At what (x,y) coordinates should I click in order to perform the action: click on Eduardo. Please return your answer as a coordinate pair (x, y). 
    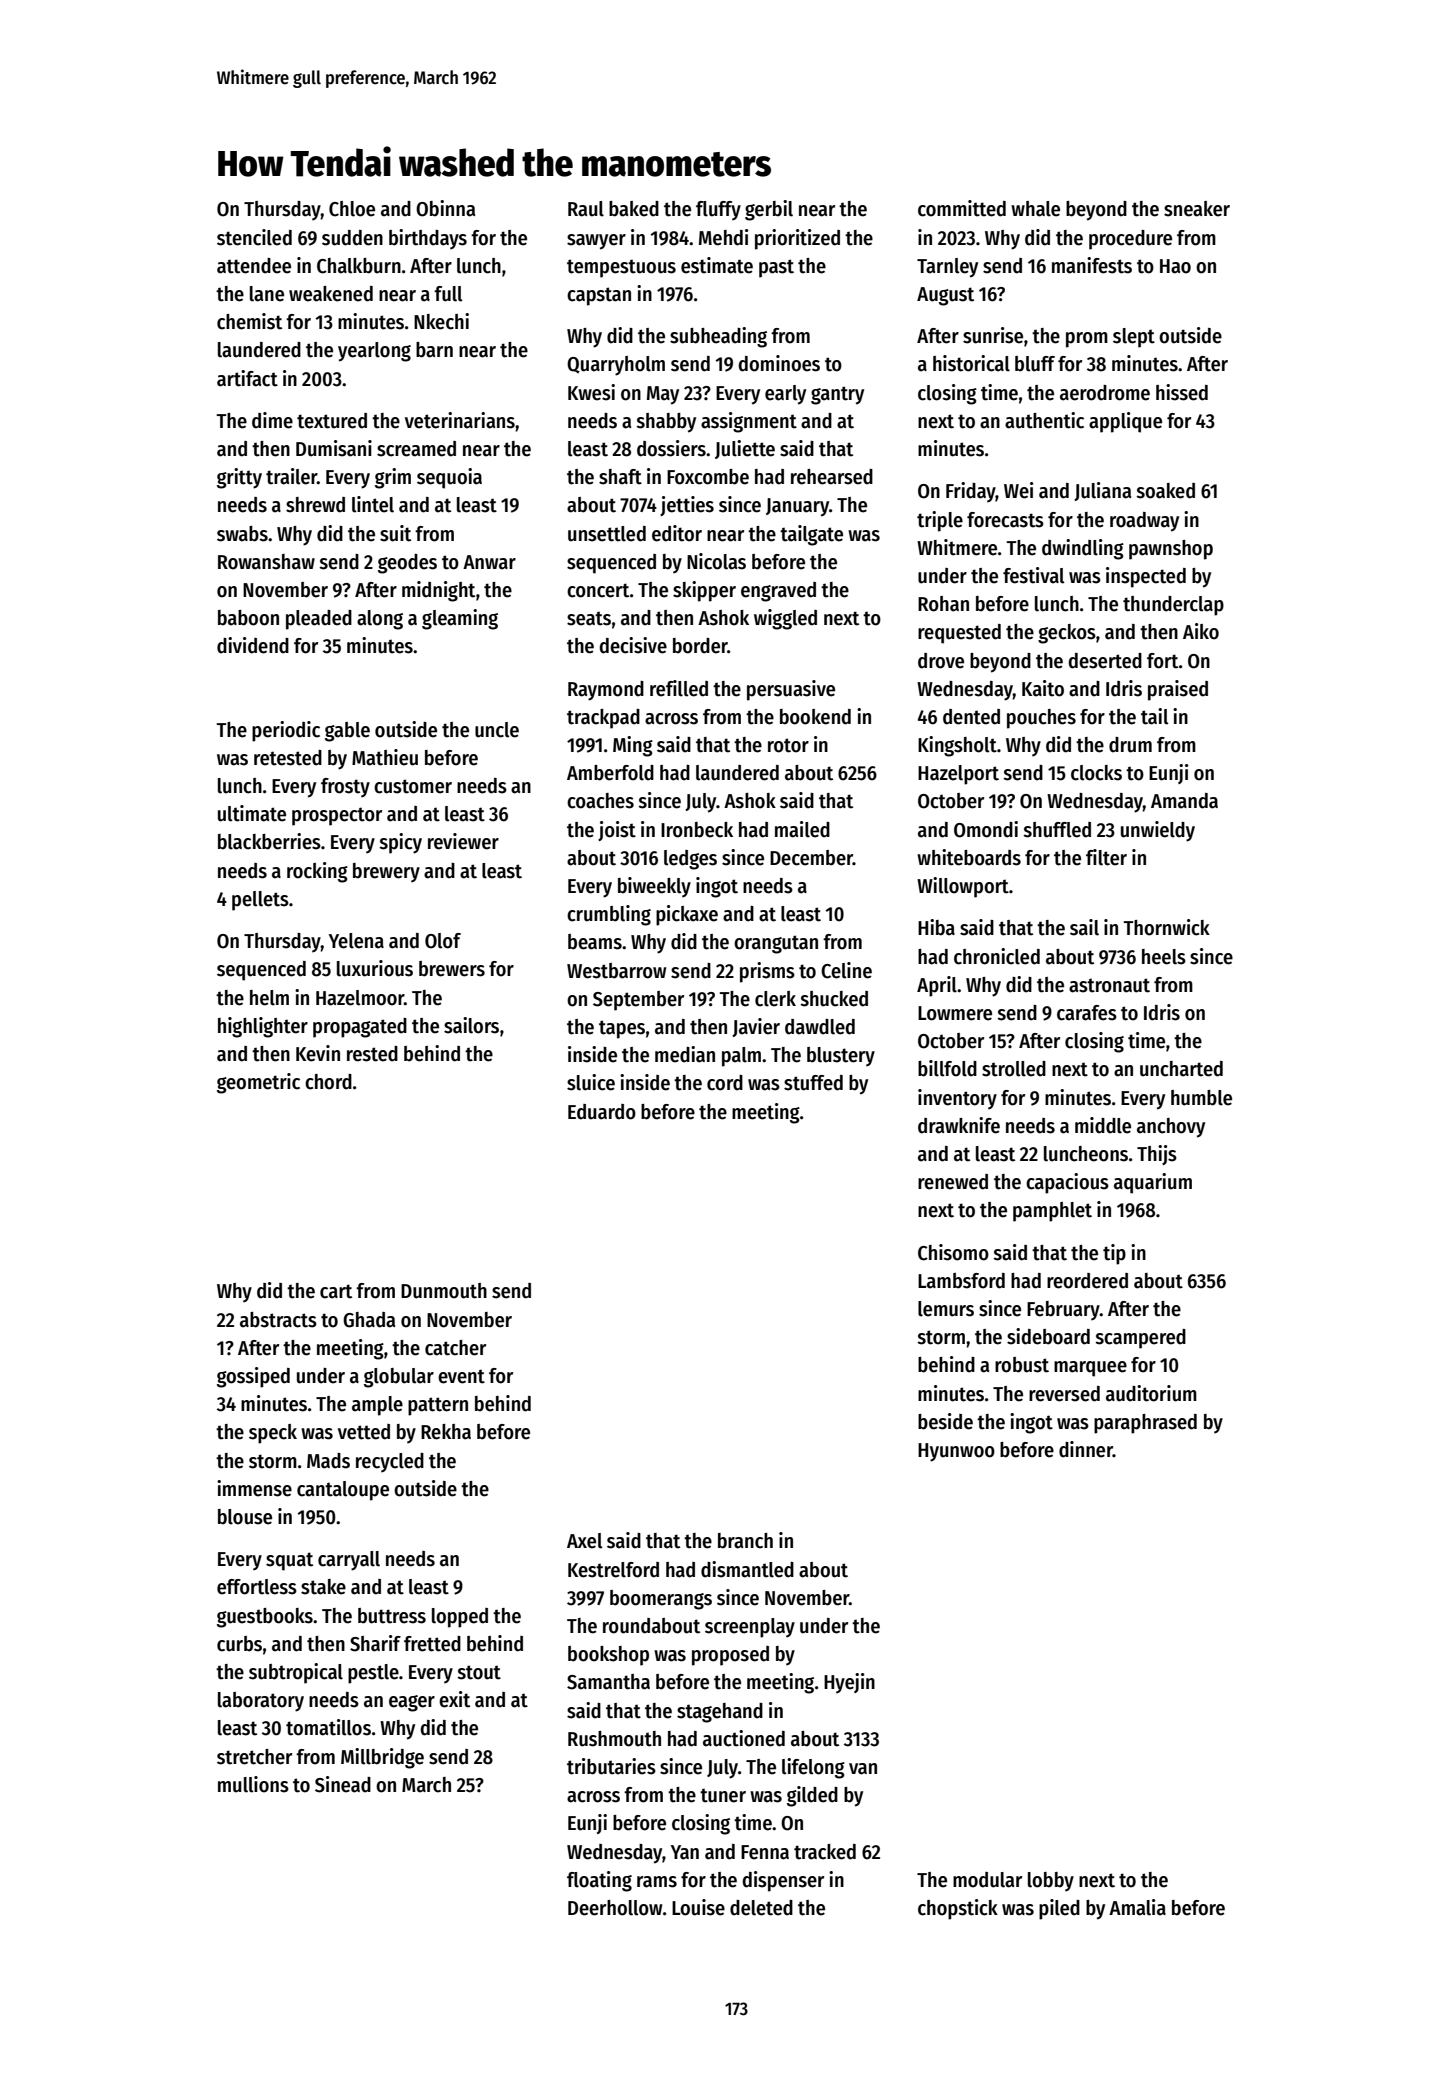
    Looking at the image, I should click on (602, 1112).
